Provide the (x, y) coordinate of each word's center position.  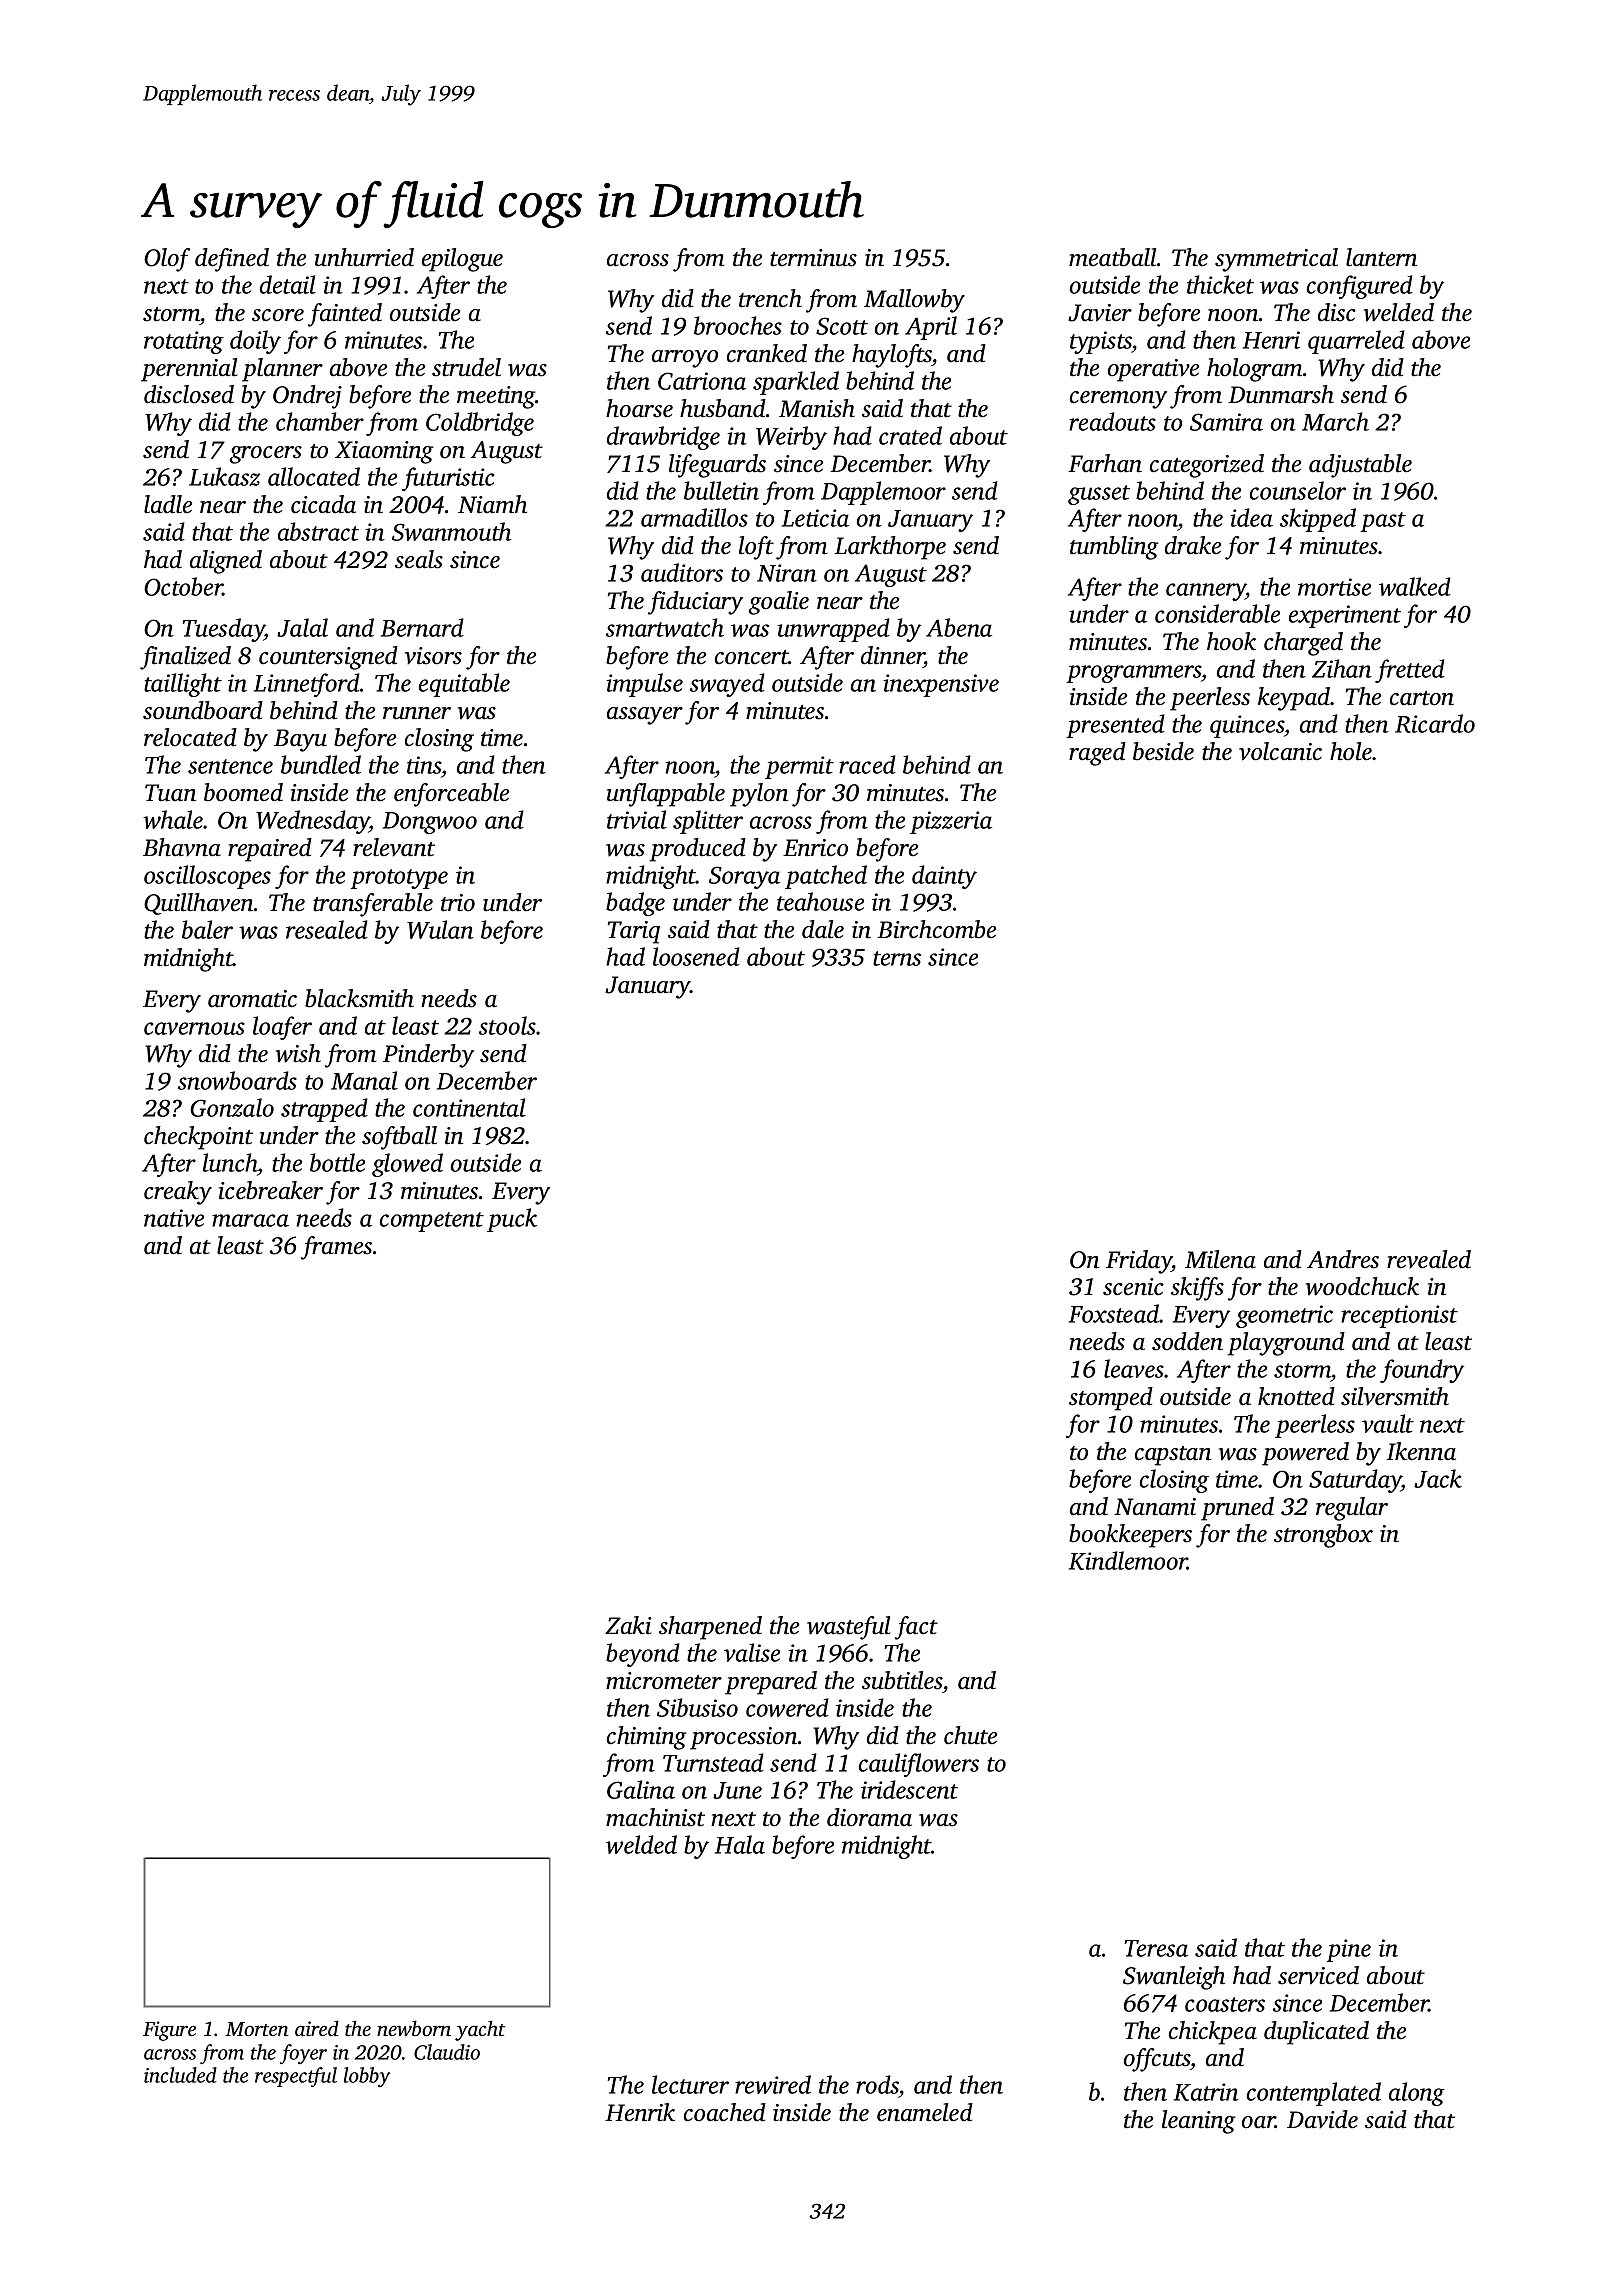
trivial (637, 819)
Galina (641, 1789)
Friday (1139, 1262)
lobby (367, 2077)
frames (336, 1248)
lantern (1381, 257)
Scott (842, 326)
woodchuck (1362, 1286)
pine (1348, 1950)
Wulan (440, 929)
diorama (869, 1817)
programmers (1133, 674)
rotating (184, 342)
